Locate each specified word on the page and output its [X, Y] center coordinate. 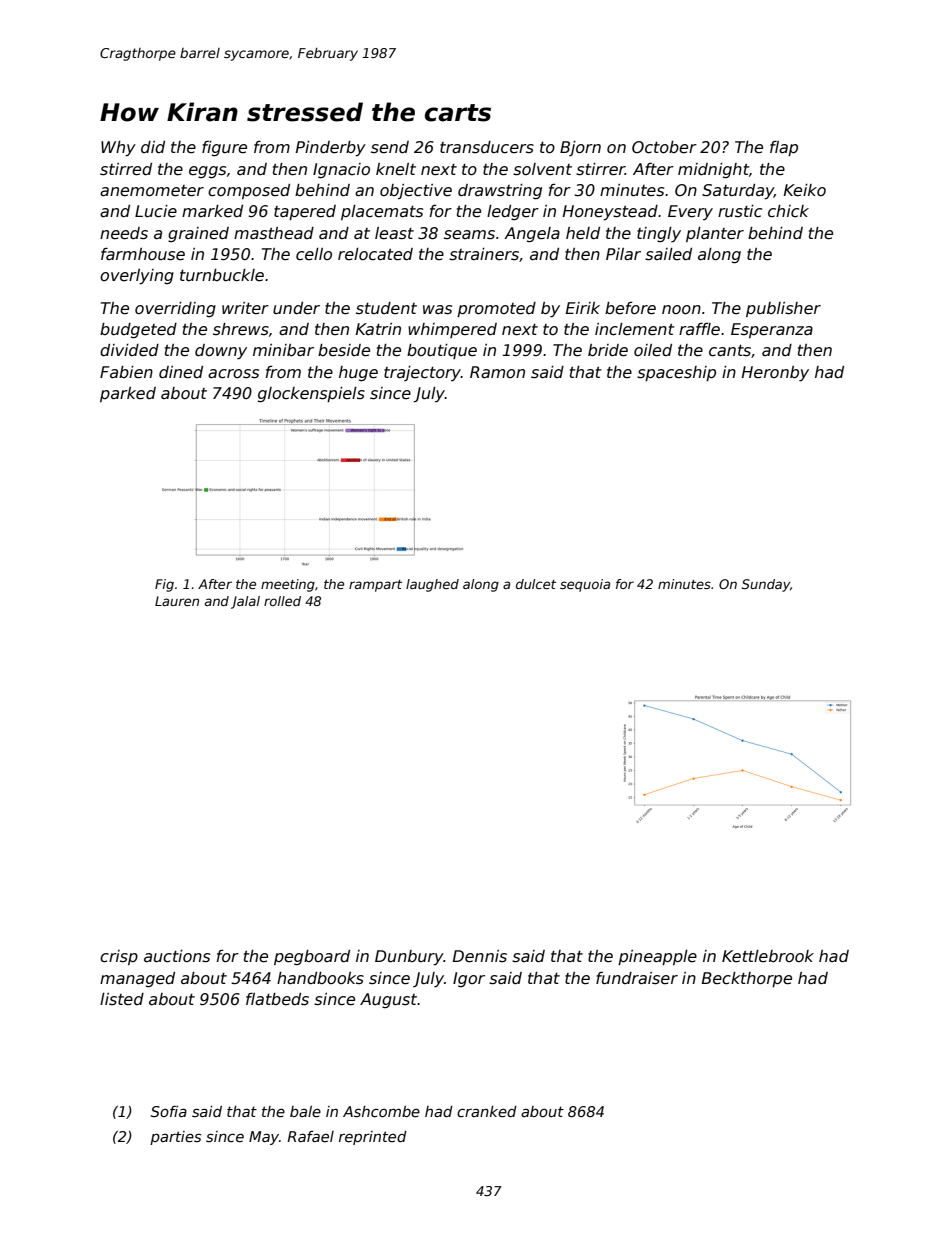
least [394, 233]
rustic [740, 211]
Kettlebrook [768, 956]
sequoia [585, 585]
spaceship [676, 373]
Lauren [177, 601]
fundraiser [637, 978]
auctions [177, 956]
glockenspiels [311, 394]
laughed [432, 585]
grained [198, 234]
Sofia [169, 1111]
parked [128, 394]
